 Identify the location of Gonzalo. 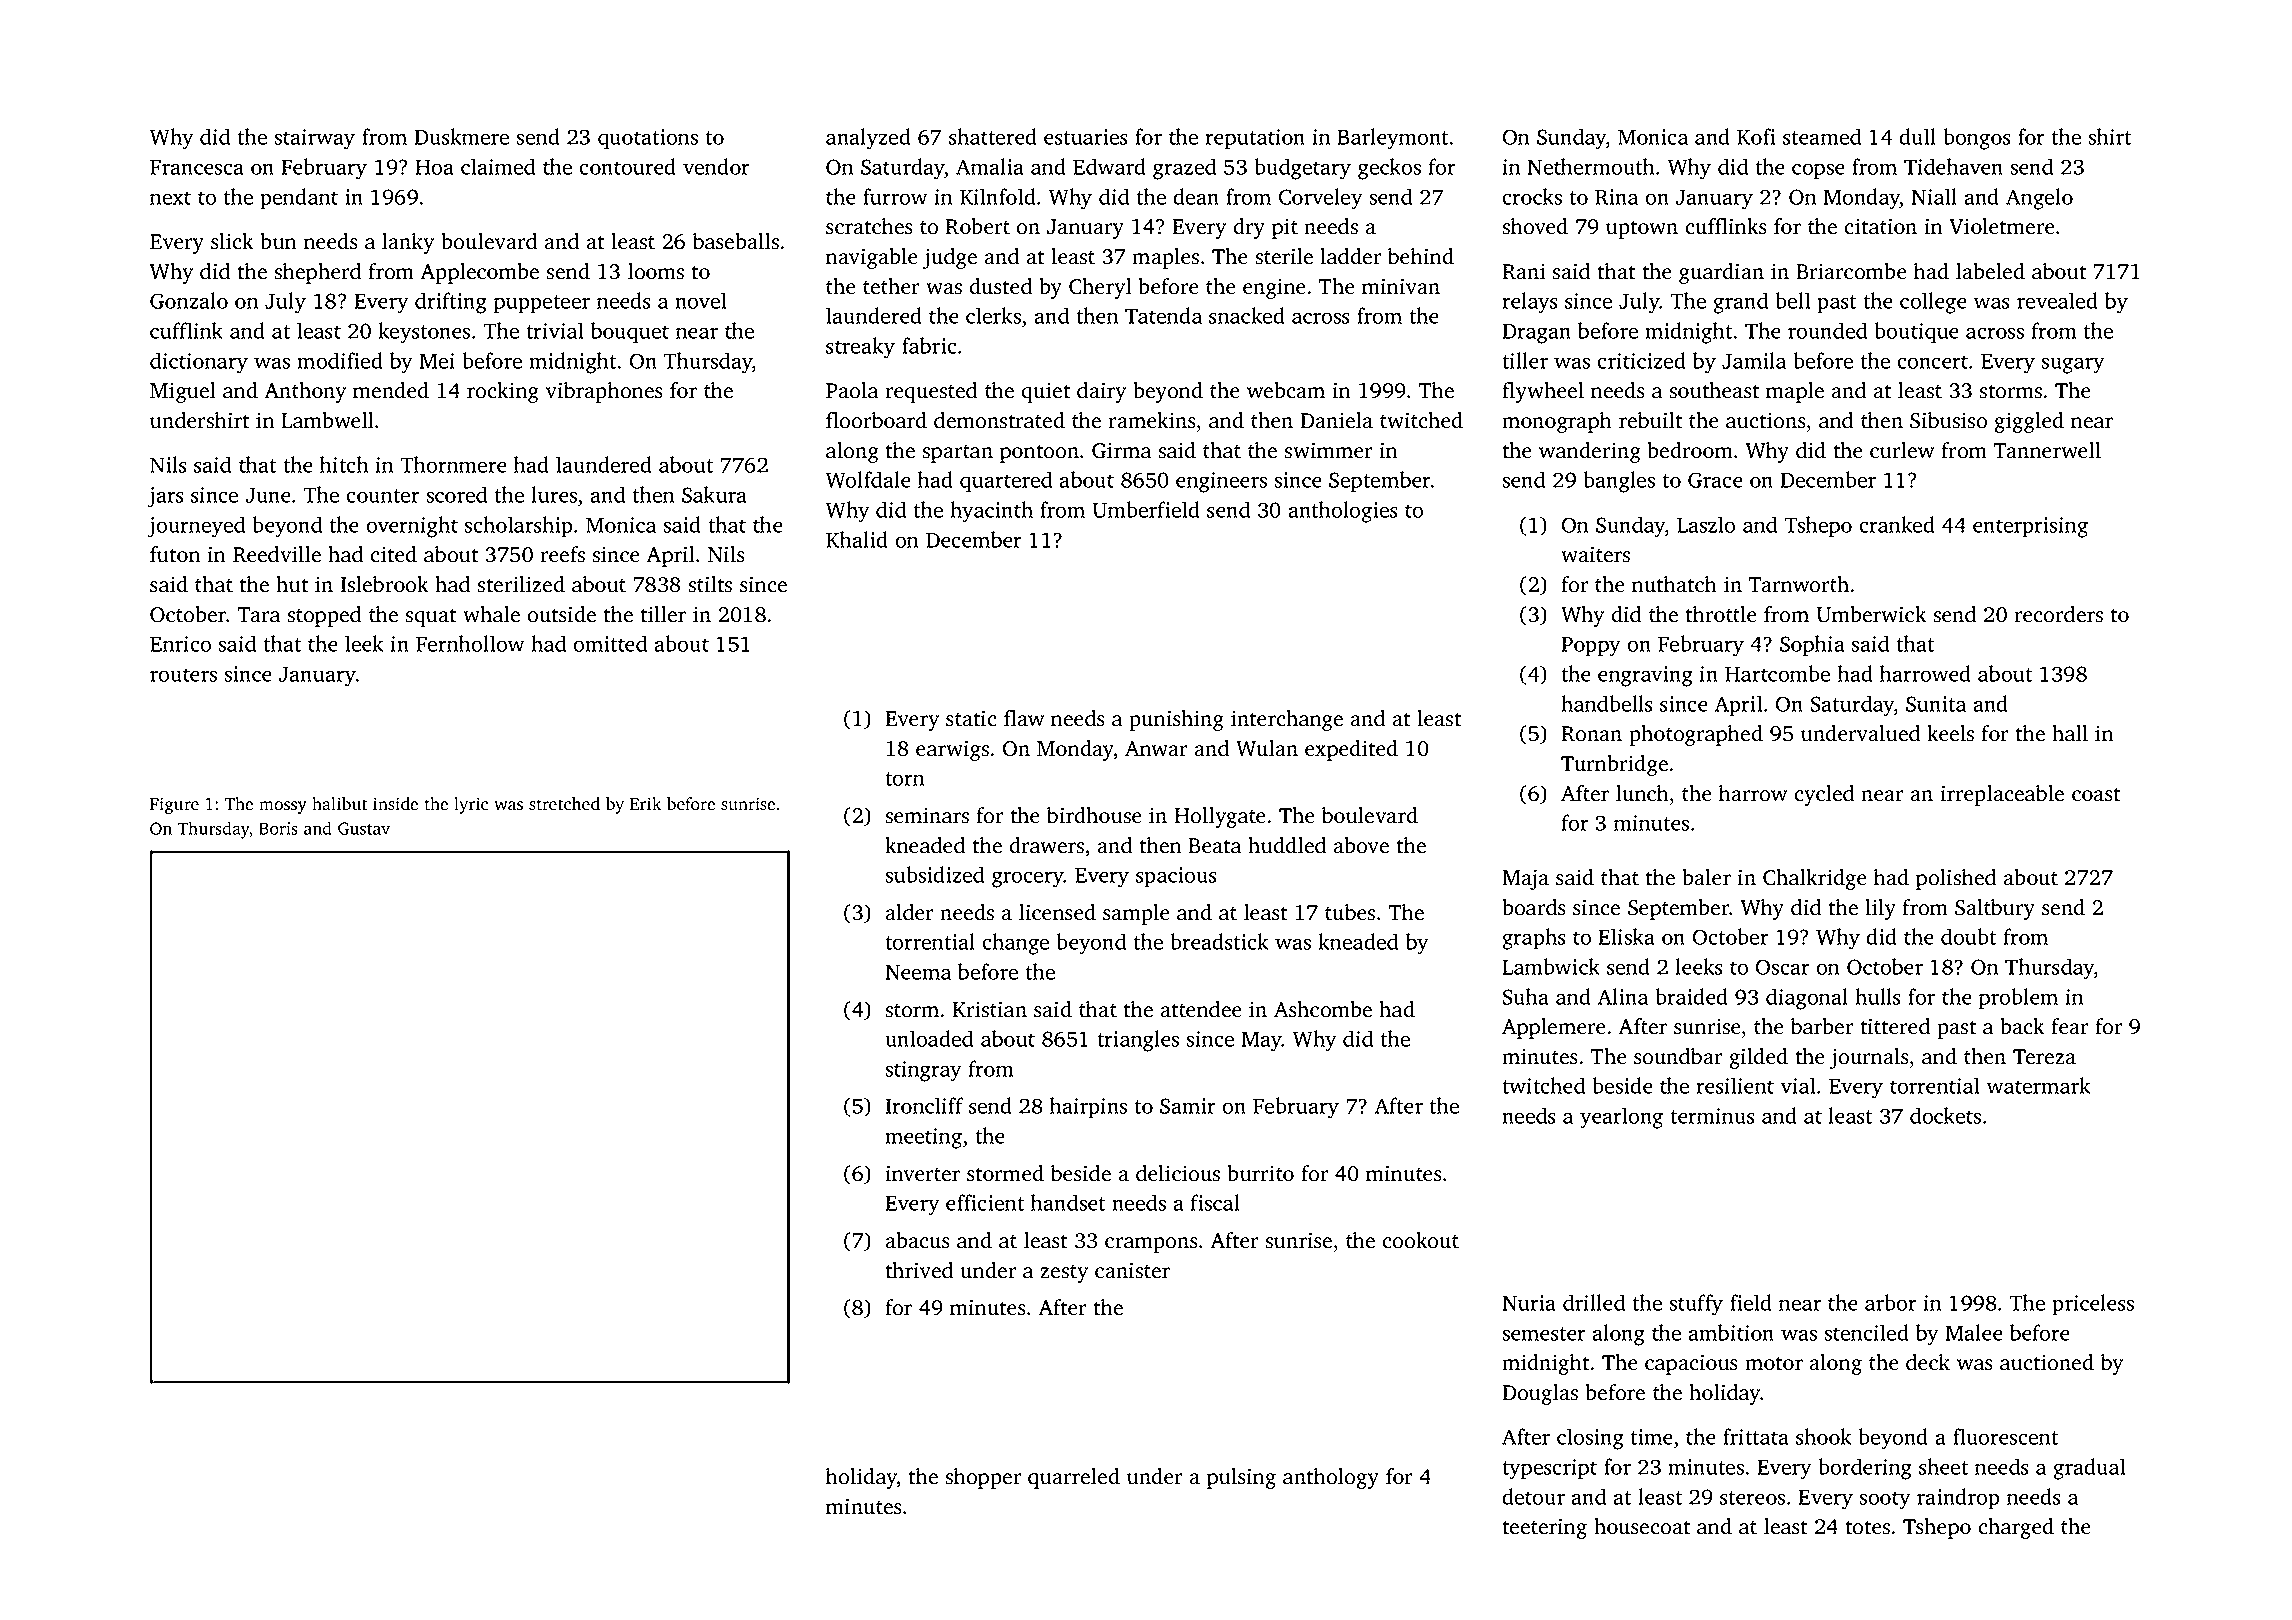
(189, 300).
